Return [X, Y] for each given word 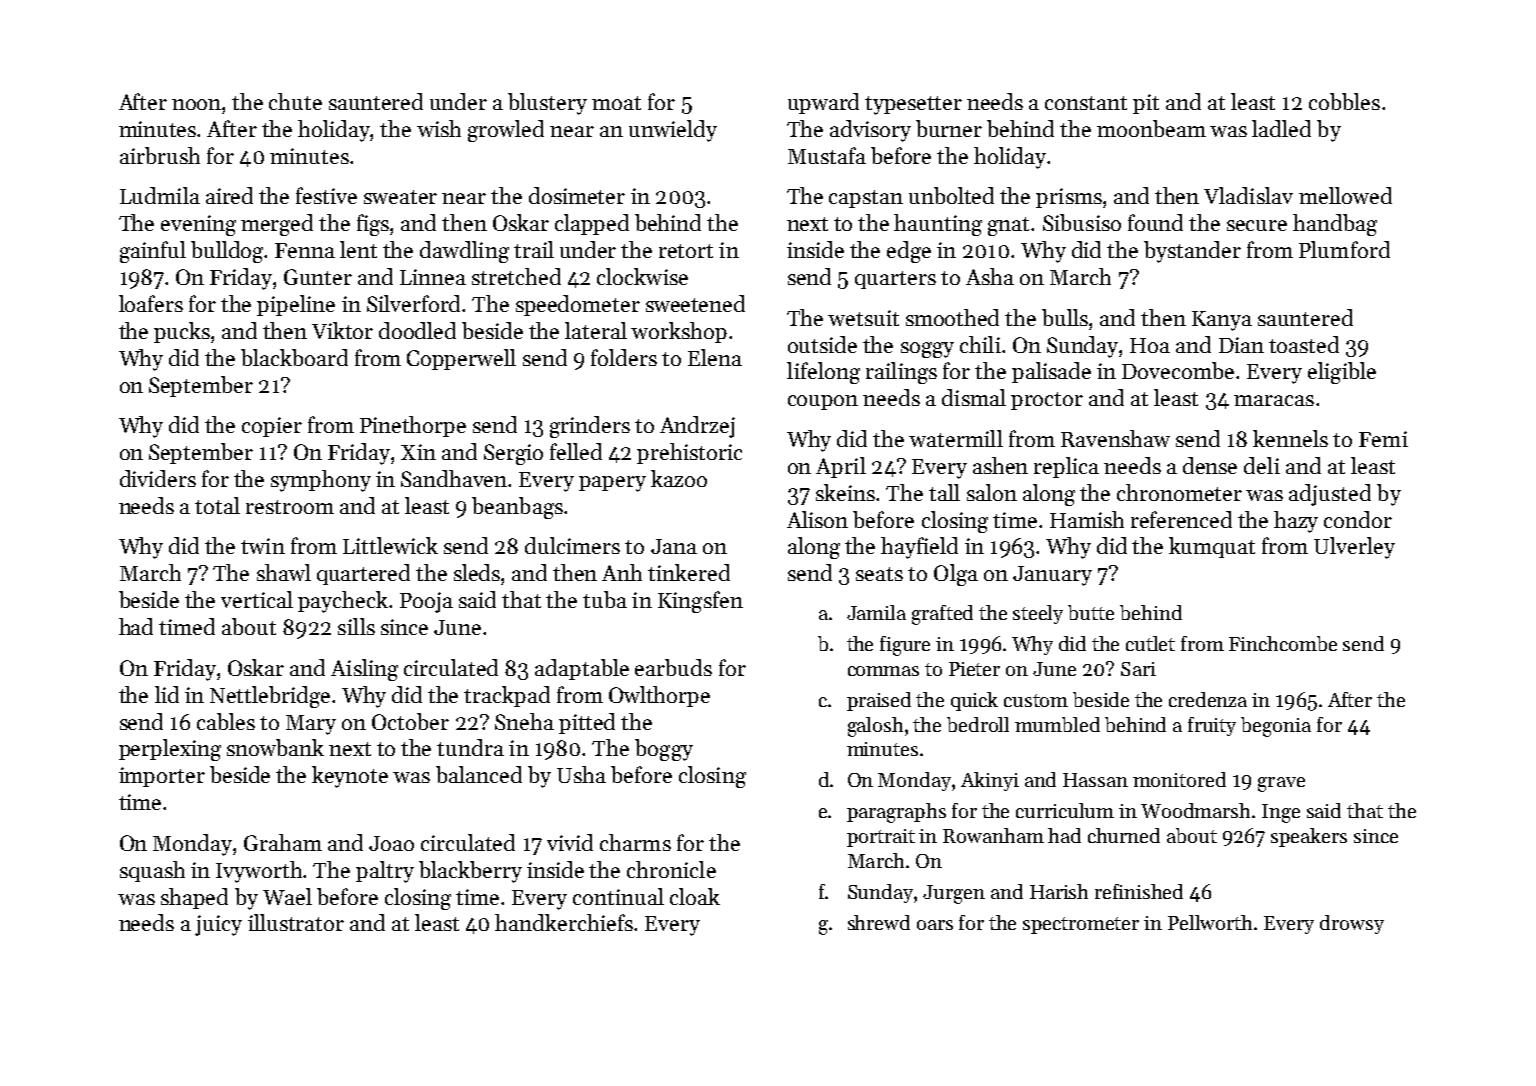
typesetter [913, 105]
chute [295, 101]
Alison [817, 519]
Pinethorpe [413, 426]
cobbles [1344, 101]
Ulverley [1354, 548]
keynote [350, 777]
